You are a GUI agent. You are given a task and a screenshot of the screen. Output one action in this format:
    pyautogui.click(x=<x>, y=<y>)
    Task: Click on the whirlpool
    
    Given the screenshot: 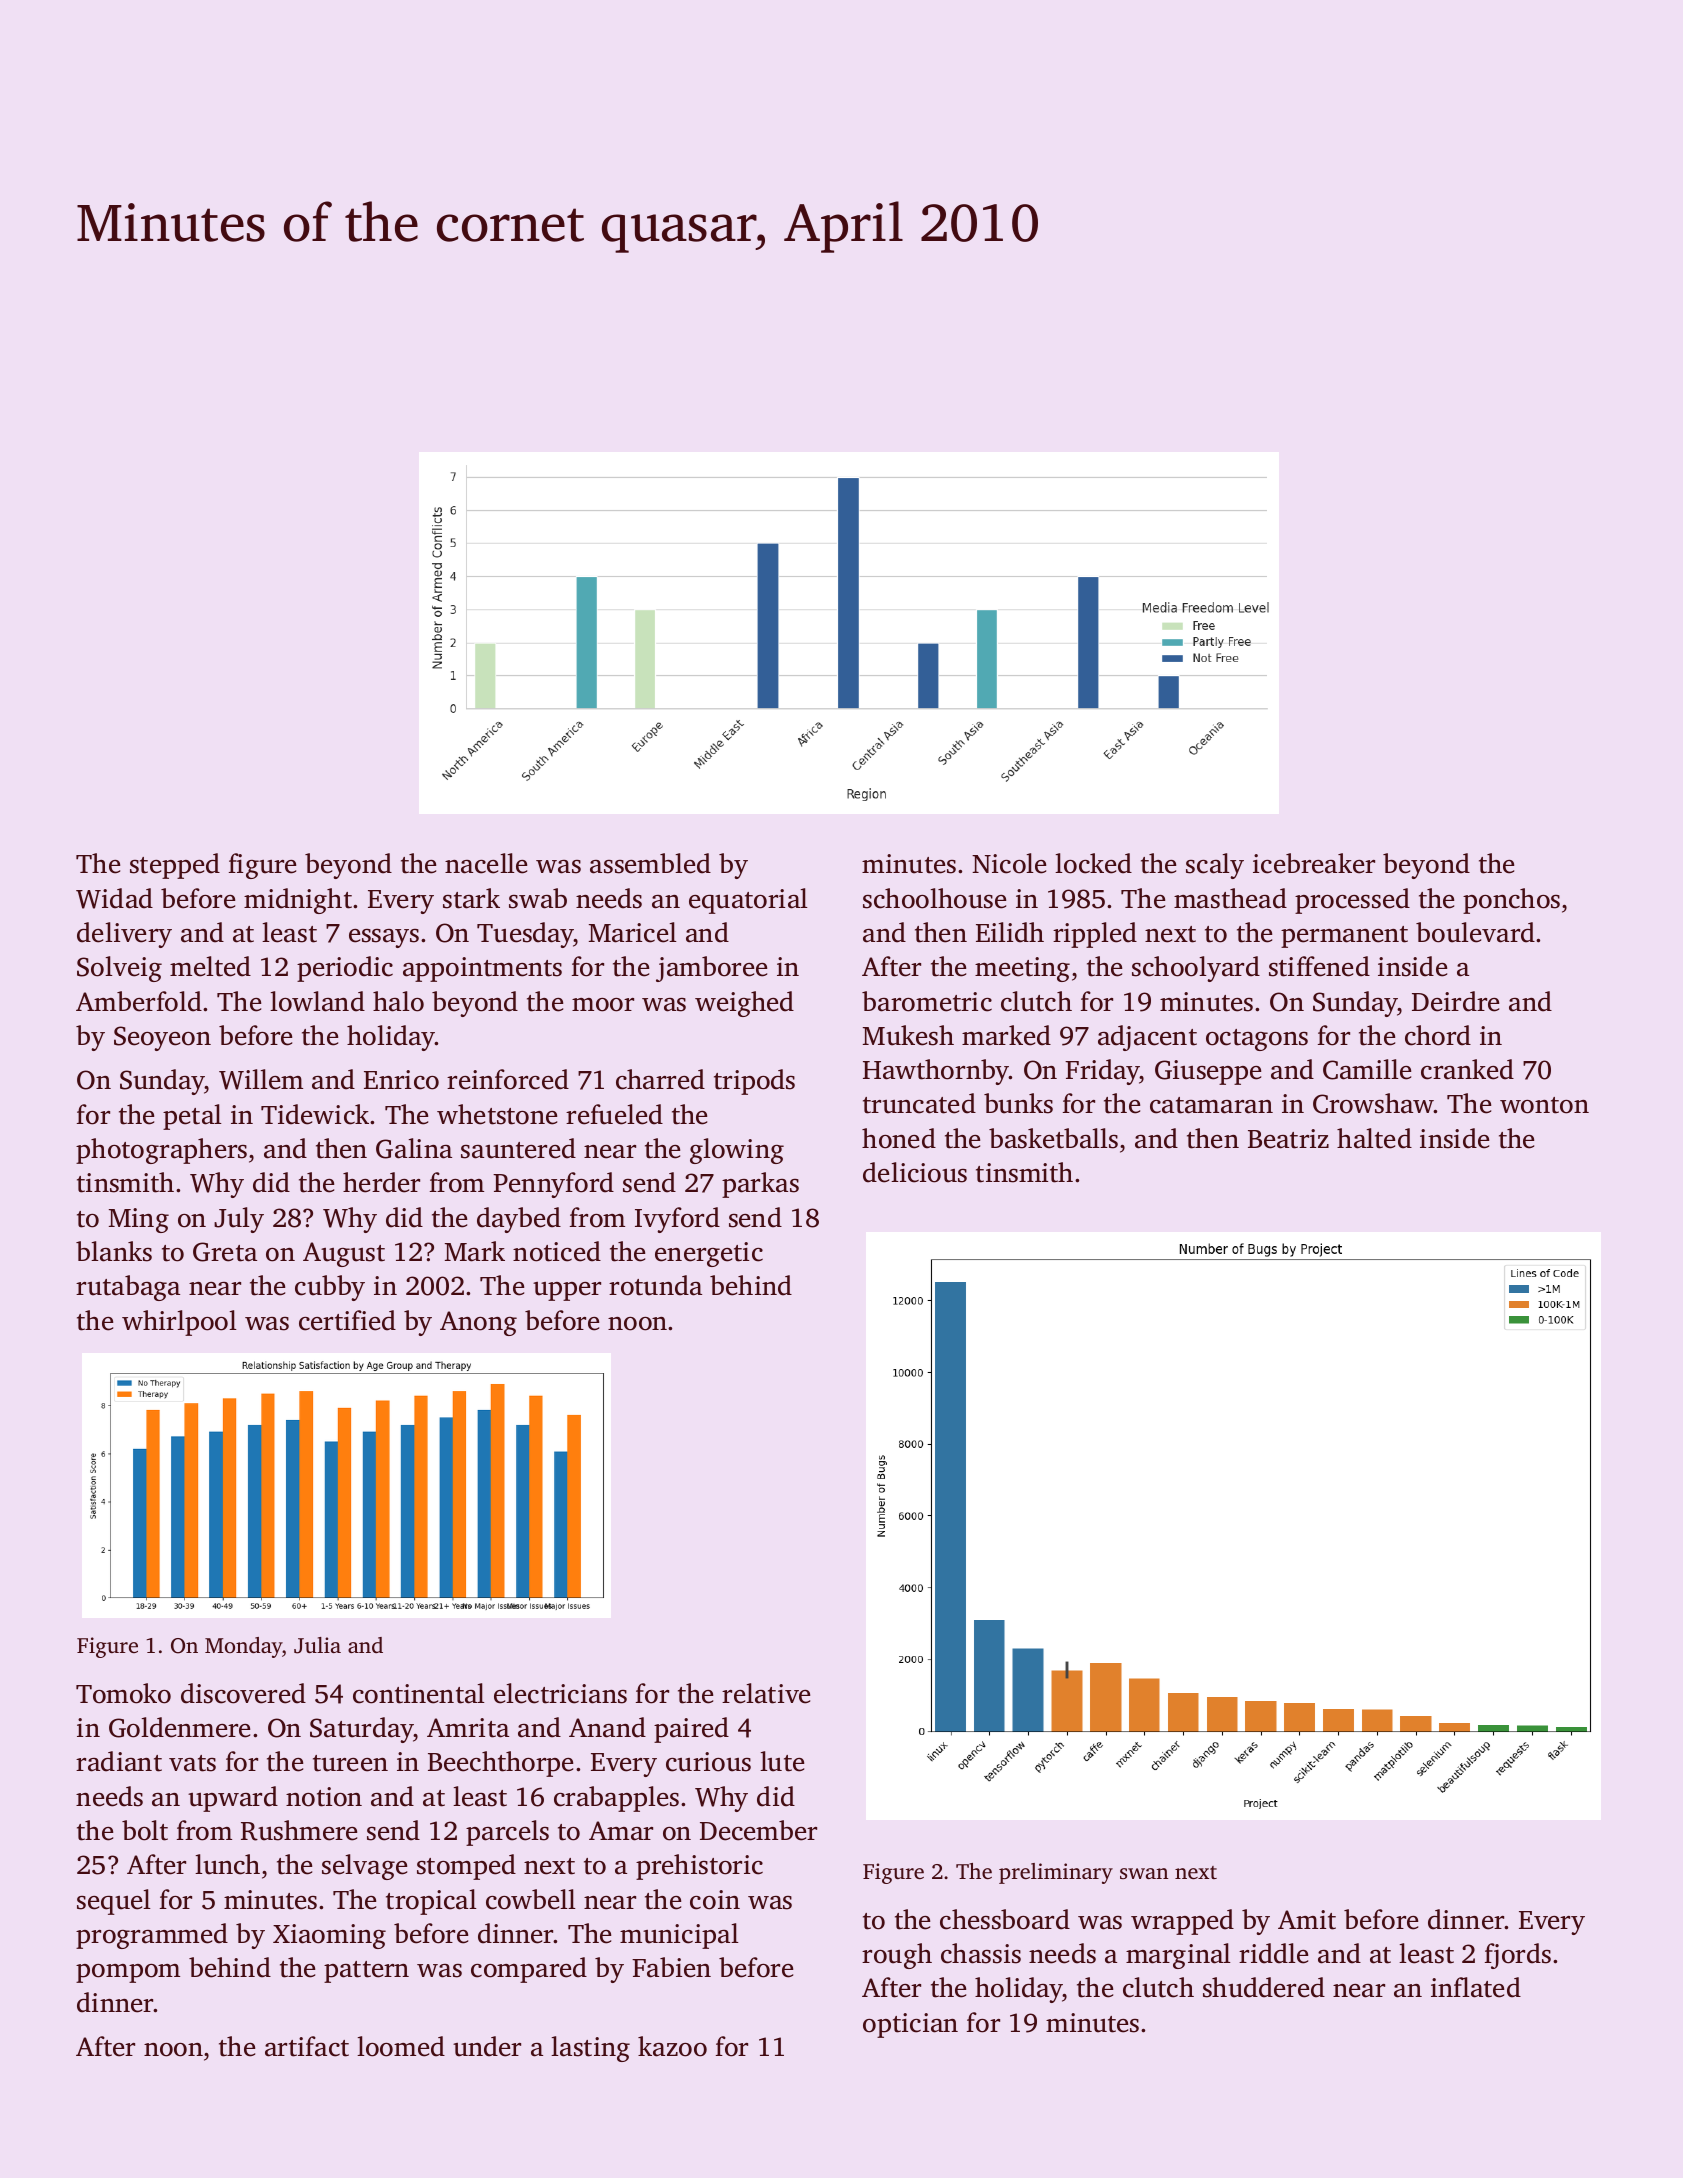 What is the action you would take?
    pyautogui.click(x=179, y=1323)
